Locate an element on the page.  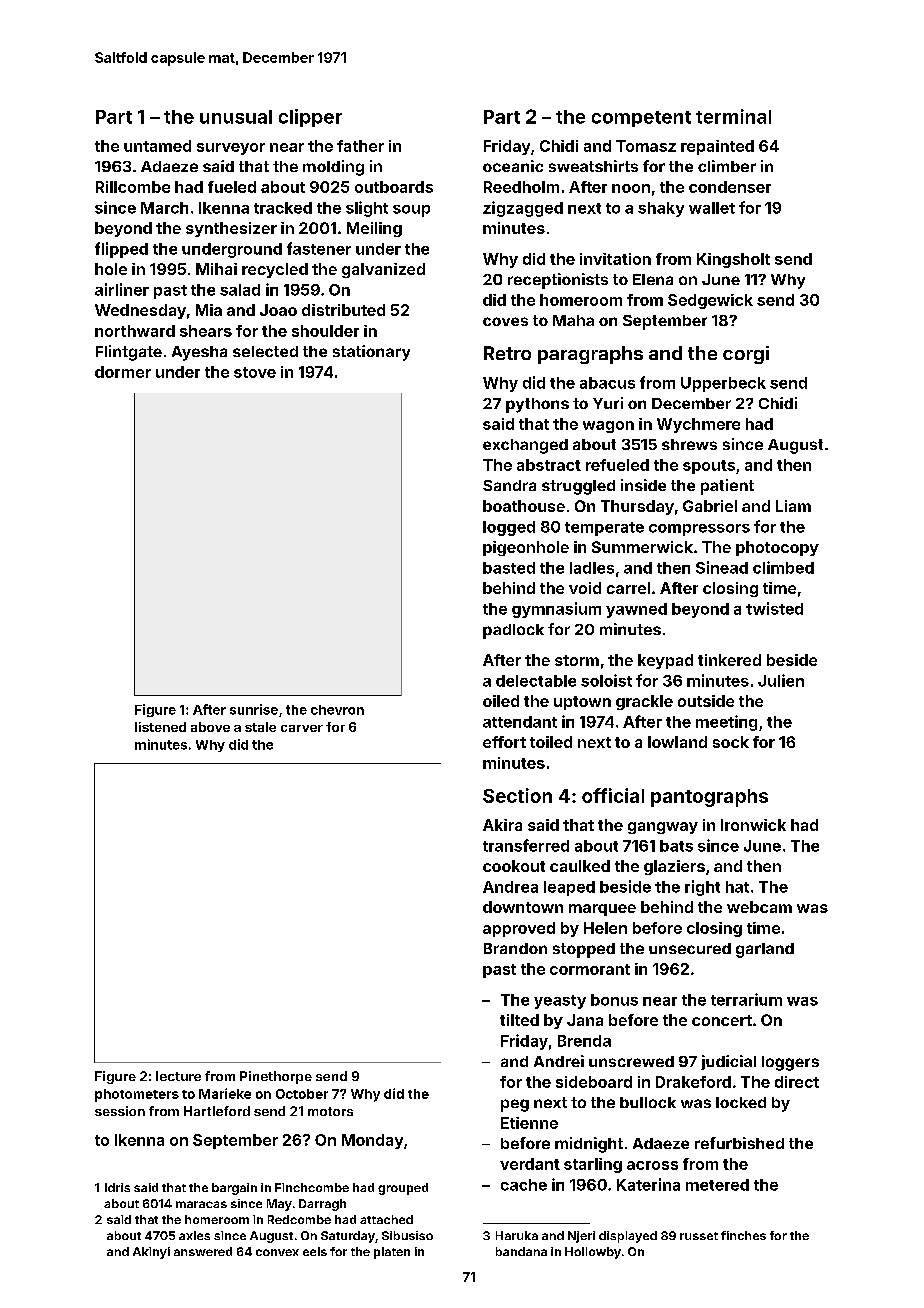
cormorant is located at coordinates (590, 969).
